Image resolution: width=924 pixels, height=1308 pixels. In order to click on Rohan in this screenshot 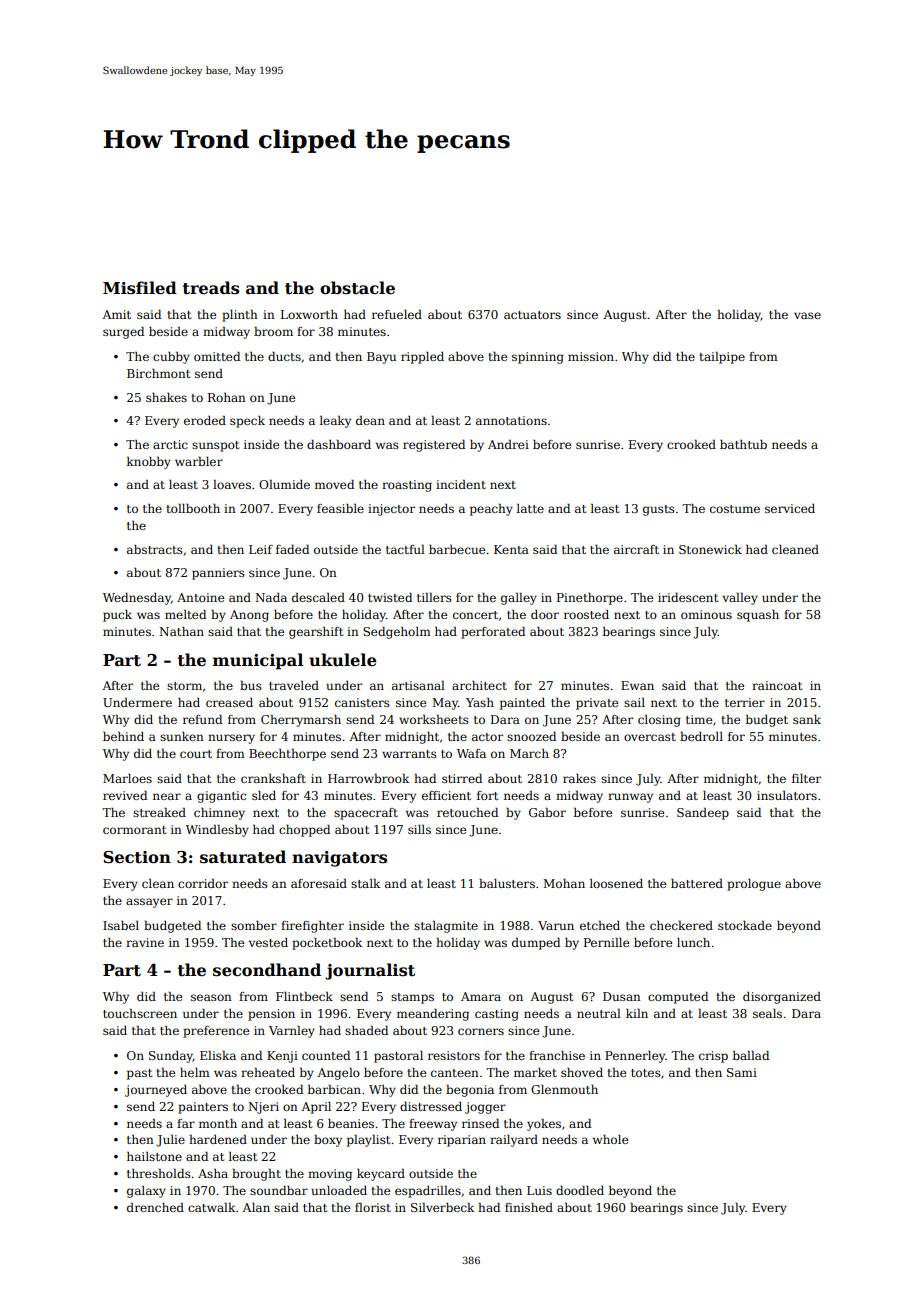, I will do `click(227, 397)`.
